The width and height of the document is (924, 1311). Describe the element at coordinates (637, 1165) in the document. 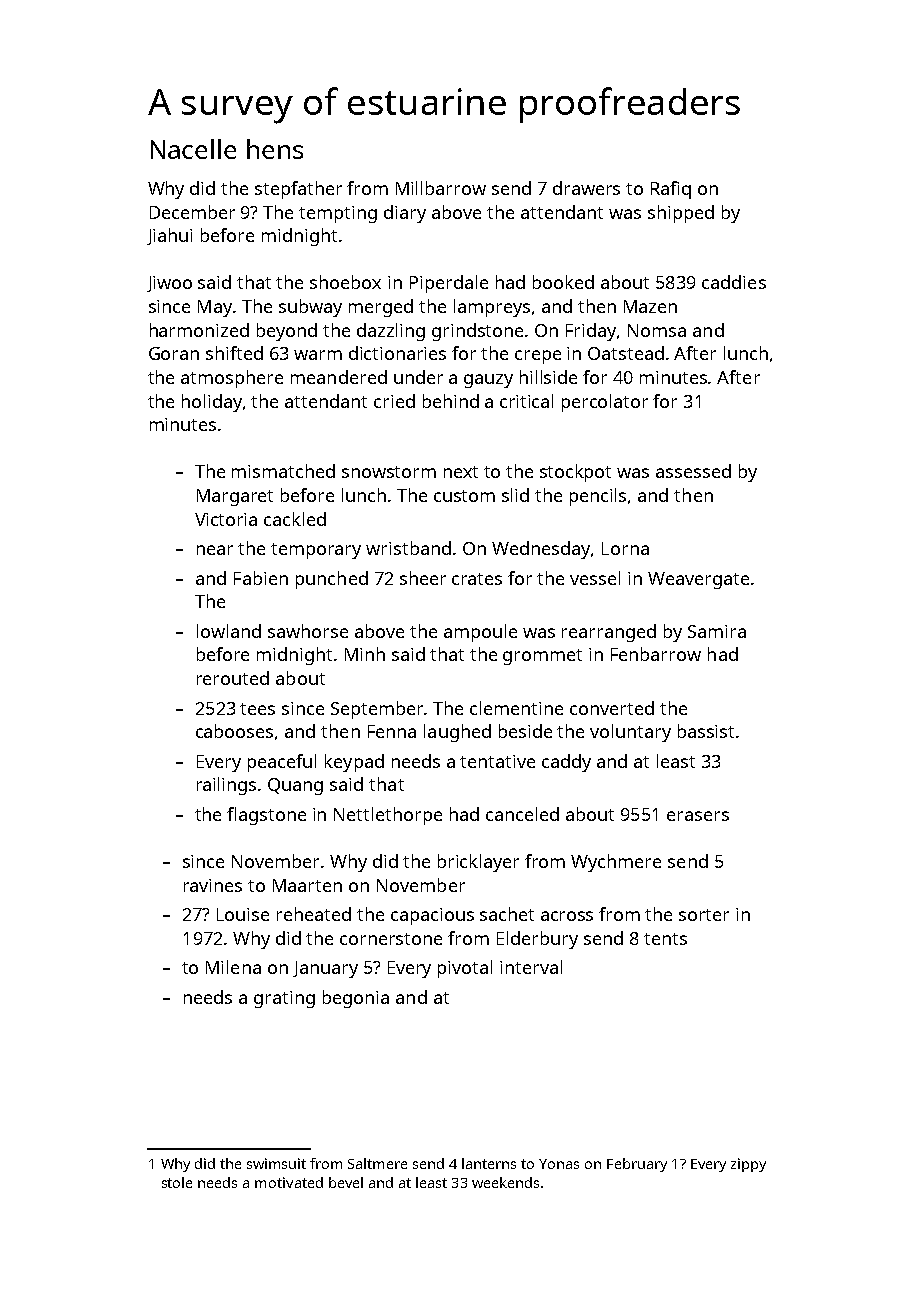

I see `February` at that location.
